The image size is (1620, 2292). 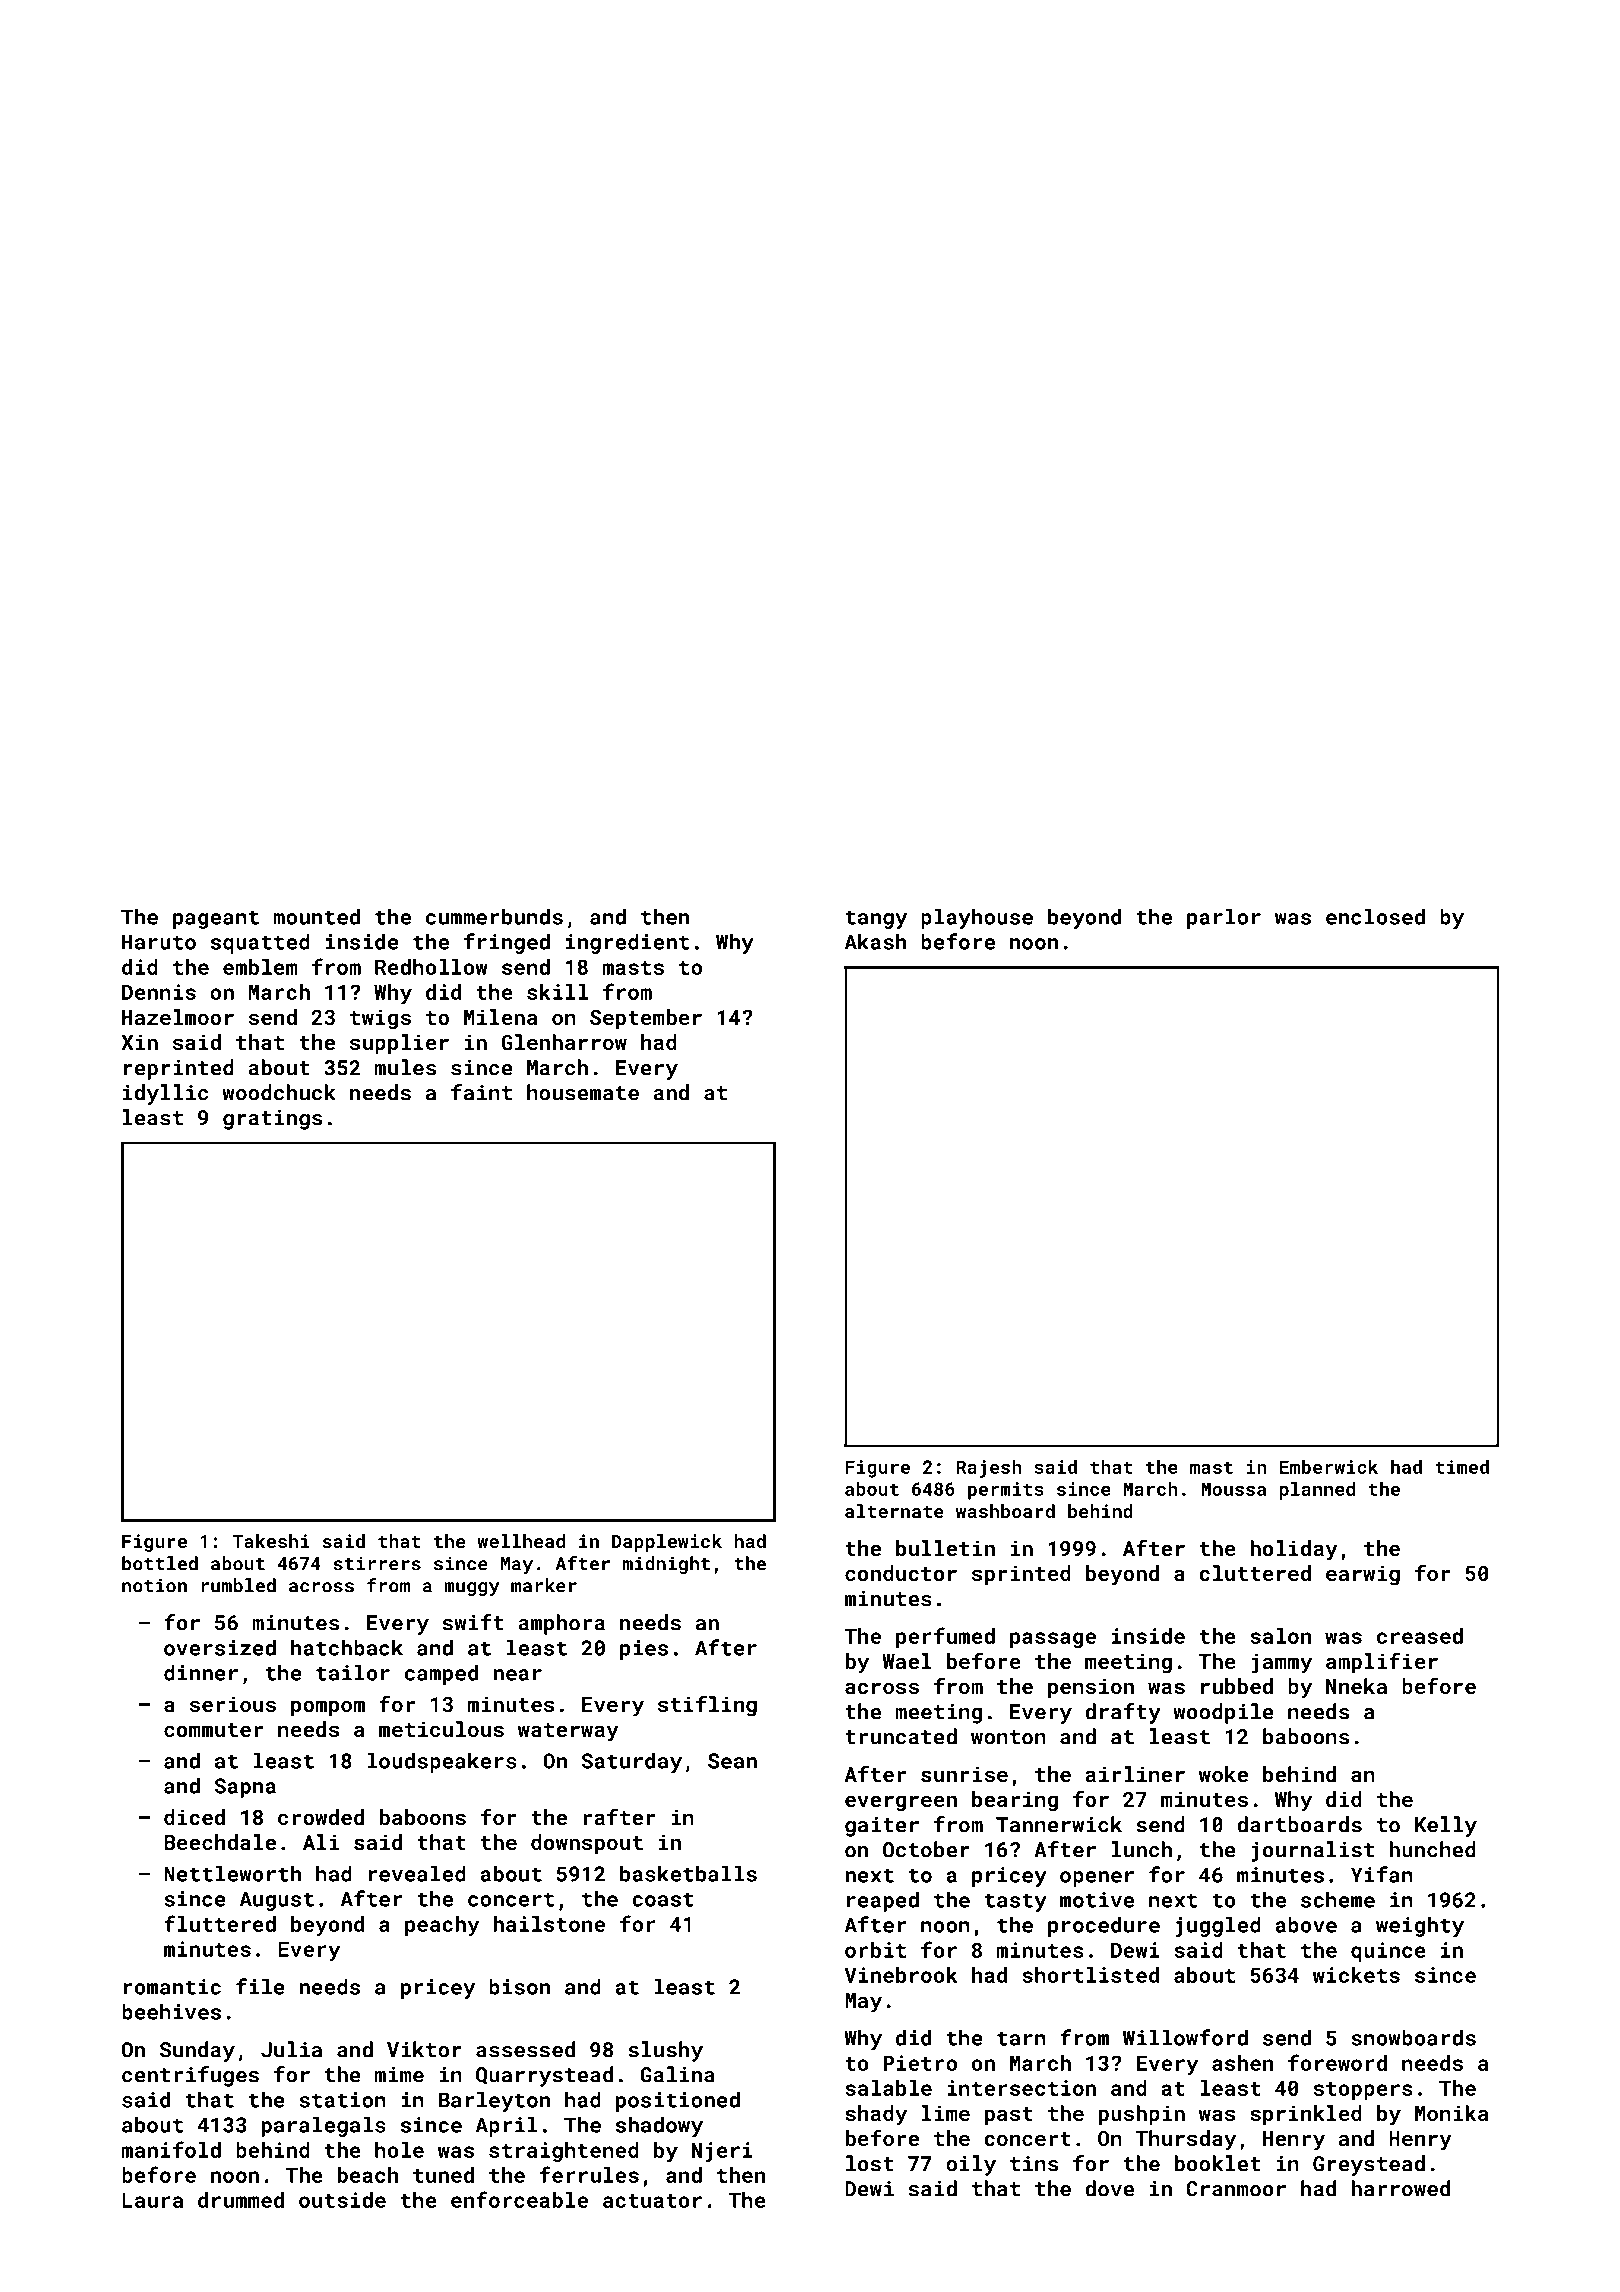 What do you see at coordinates (663, 1899) in the document?
I see `coast` at bounding box center [663, 1899].
